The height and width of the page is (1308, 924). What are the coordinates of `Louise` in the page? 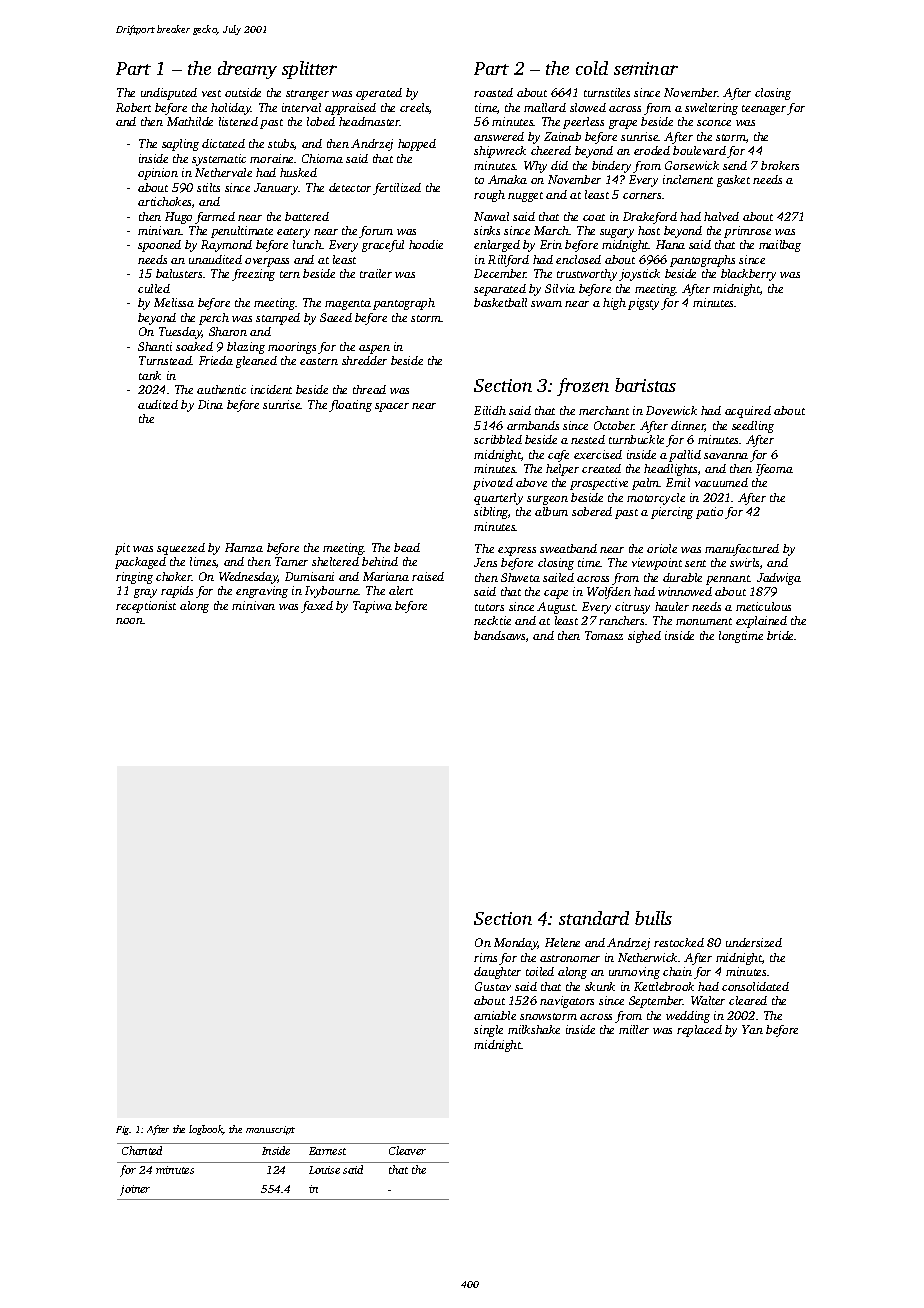 It's located at (324, 1170).
